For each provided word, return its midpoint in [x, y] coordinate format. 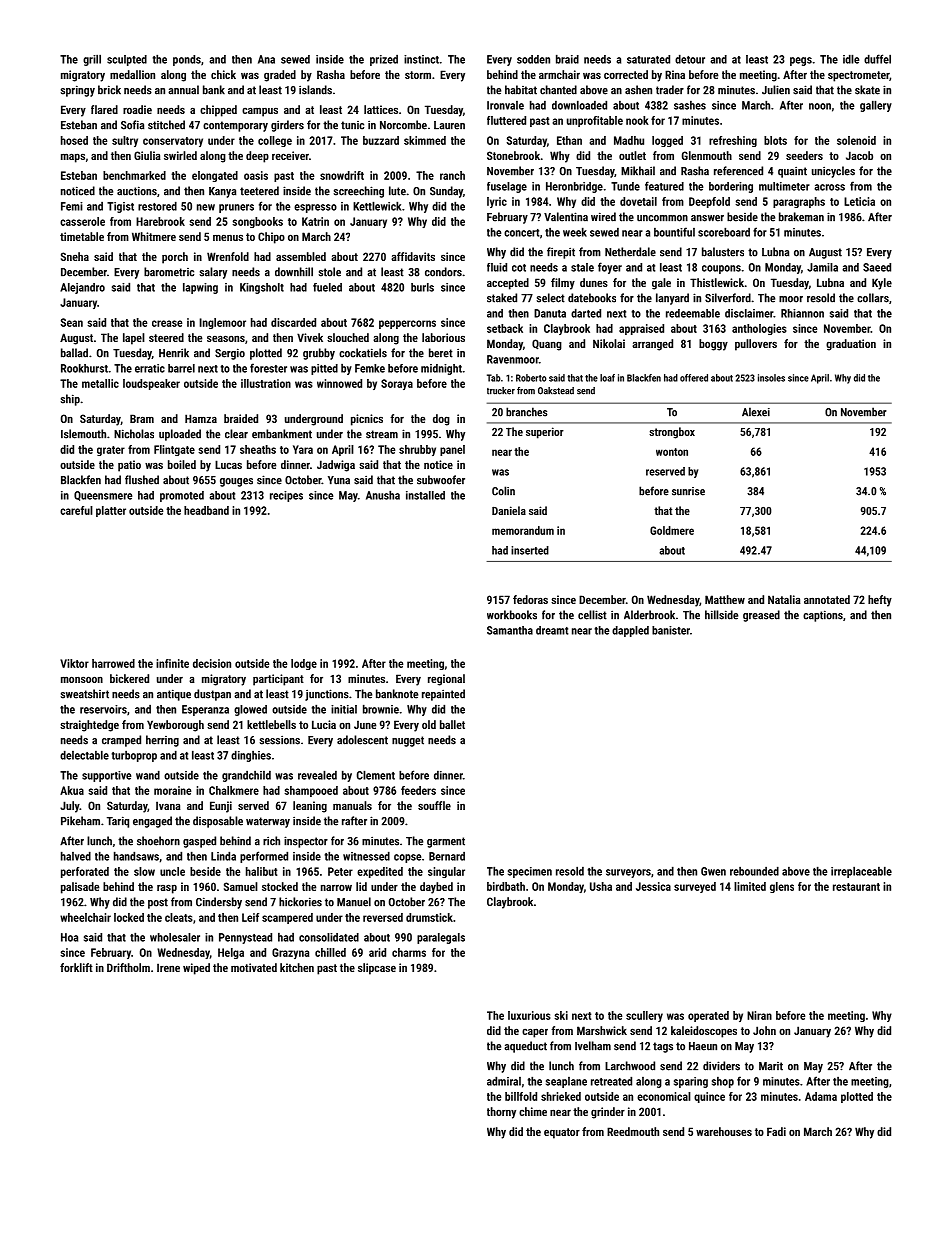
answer [707, 218]
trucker [501, 391]
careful [76, 510]
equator [562, 1133]
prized [384, 60]
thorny [501, 1113]
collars [873, 298]
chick [223, 74]
